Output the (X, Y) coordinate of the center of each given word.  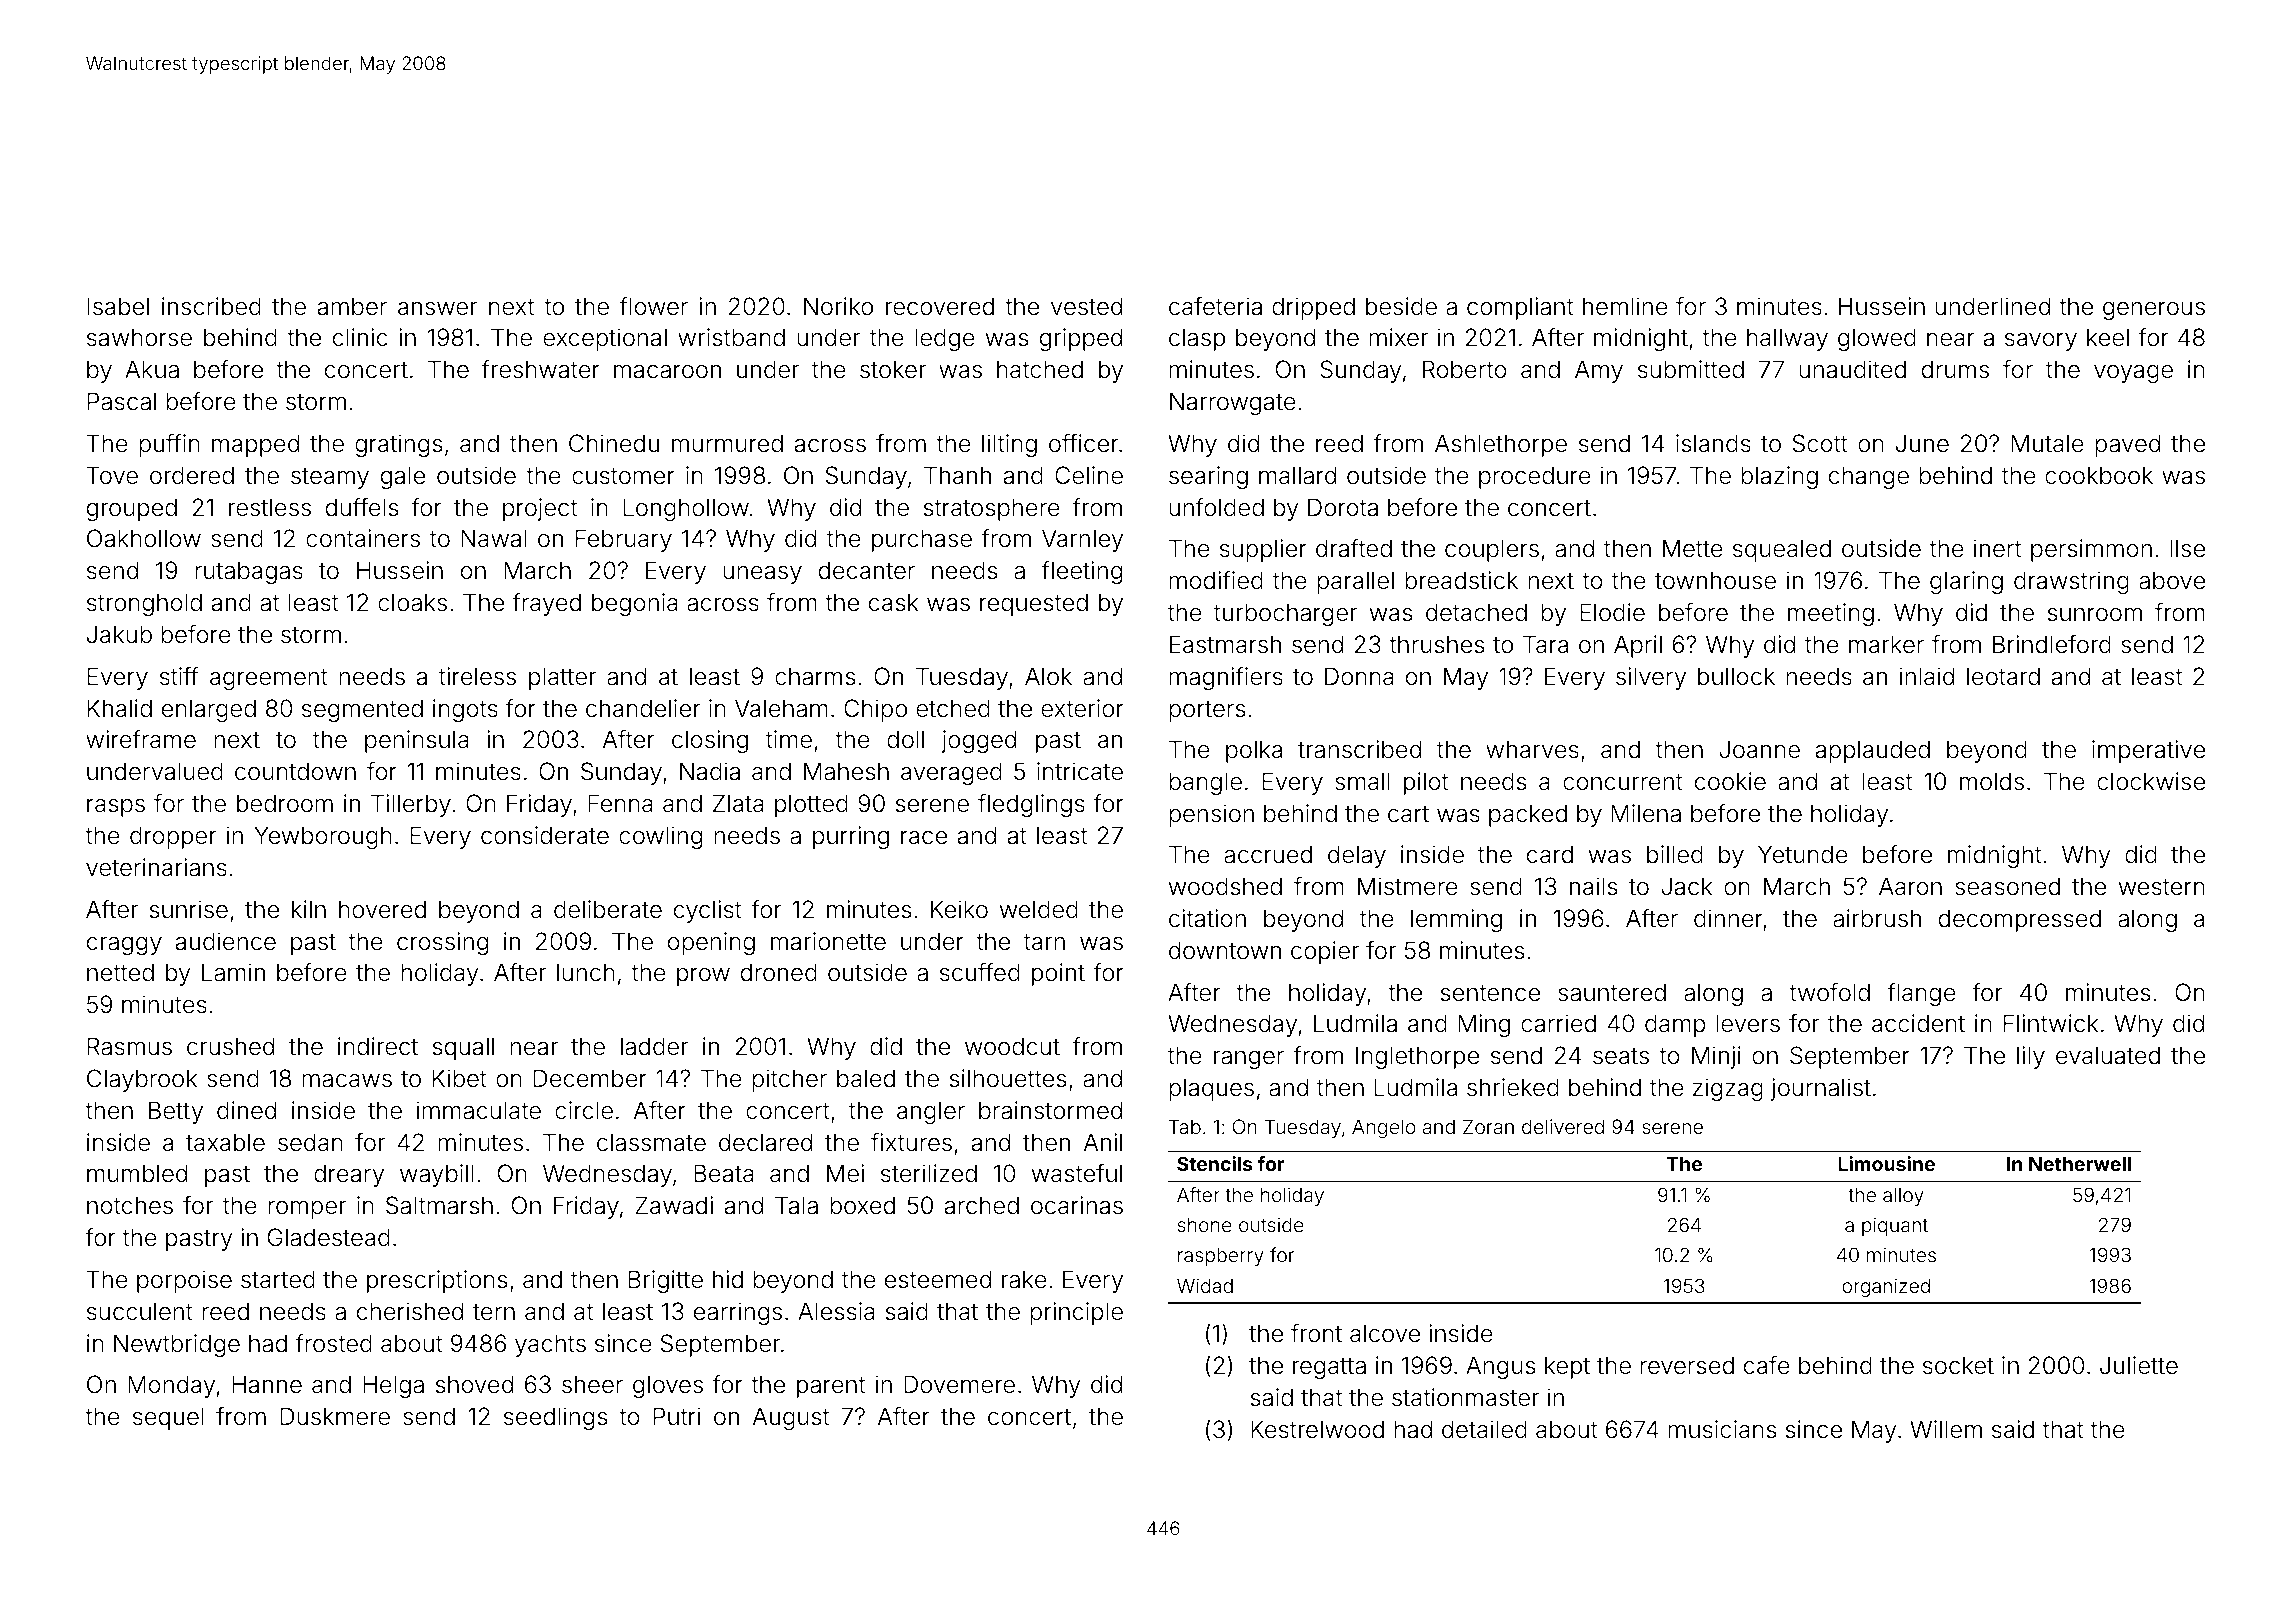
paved (2127, 445)
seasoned (2007, 886)
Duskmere (335, 1416)
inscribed (211, 306)
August (791, 1418)
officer (1083, 443)
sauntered (1612, 992)
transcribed (1359, 749)
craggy (124, 946)
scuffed (980, 972)
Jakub (119, 634)
